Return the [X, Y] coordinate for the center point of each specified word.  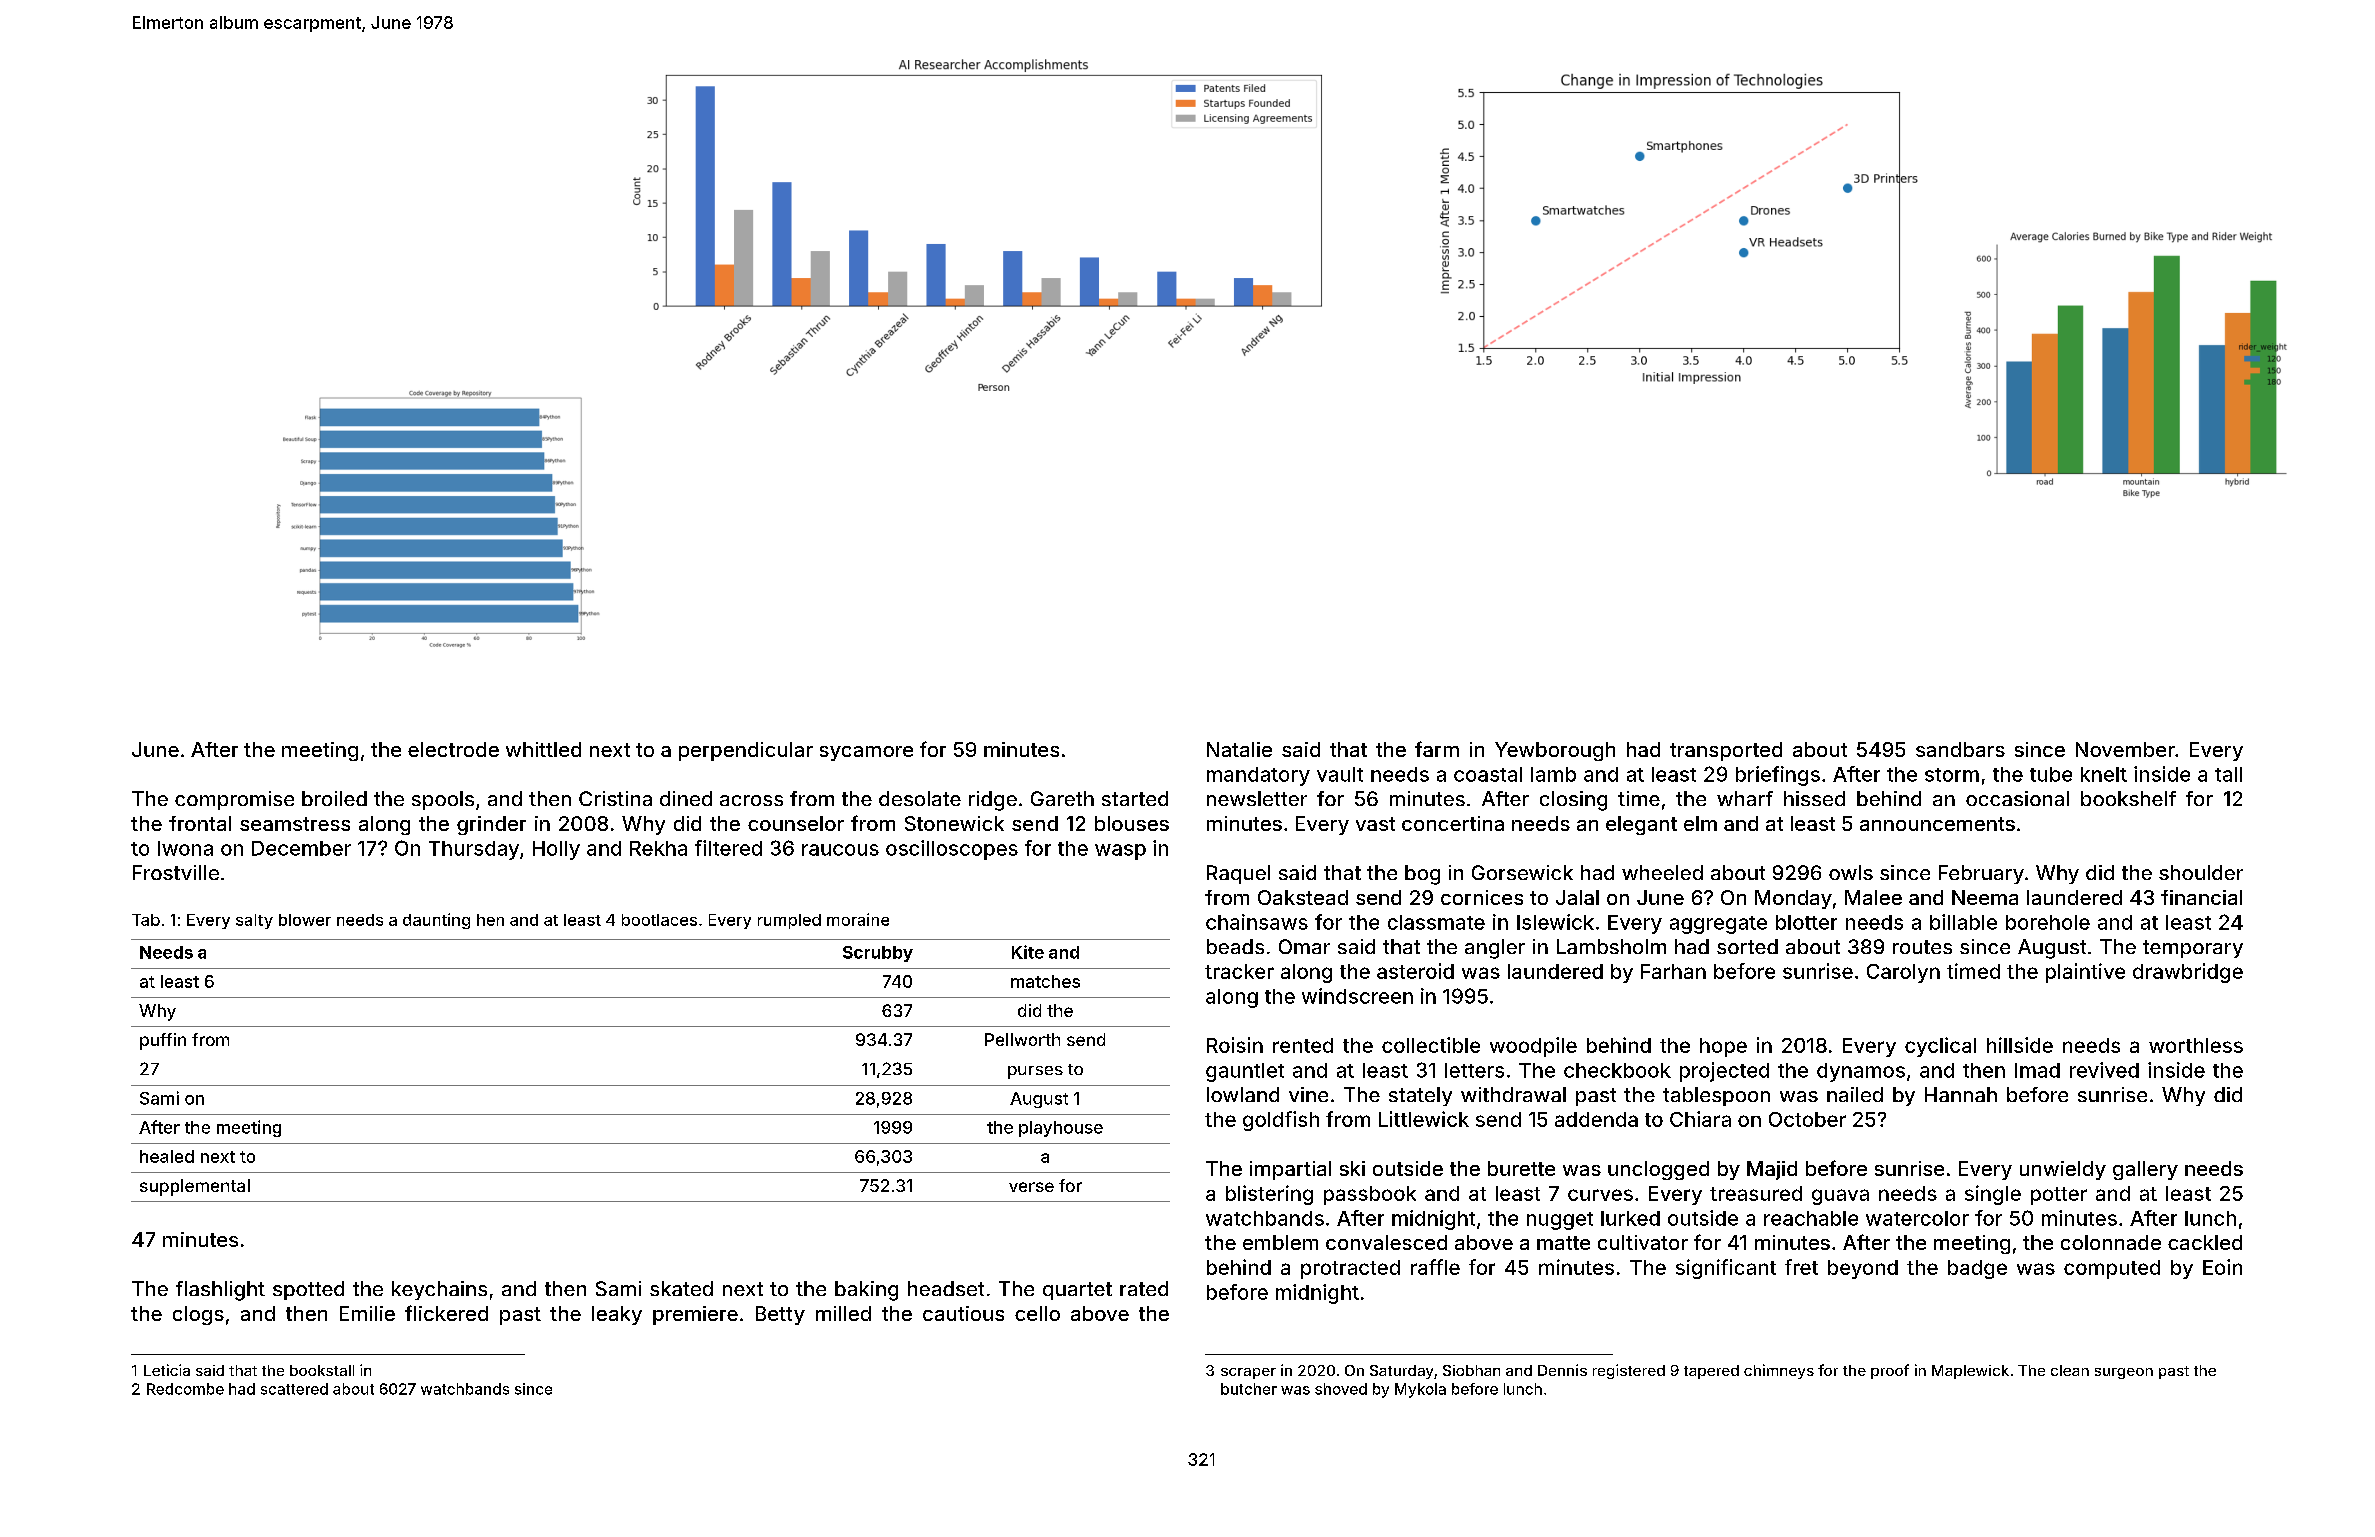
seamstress [295, 824]
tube [2051, 774]
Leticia [167, 1370]
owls [1851, 872]
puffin [163, 1041]
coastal [1488, 774]
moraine [858, 919]
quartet [1077, 1291]
